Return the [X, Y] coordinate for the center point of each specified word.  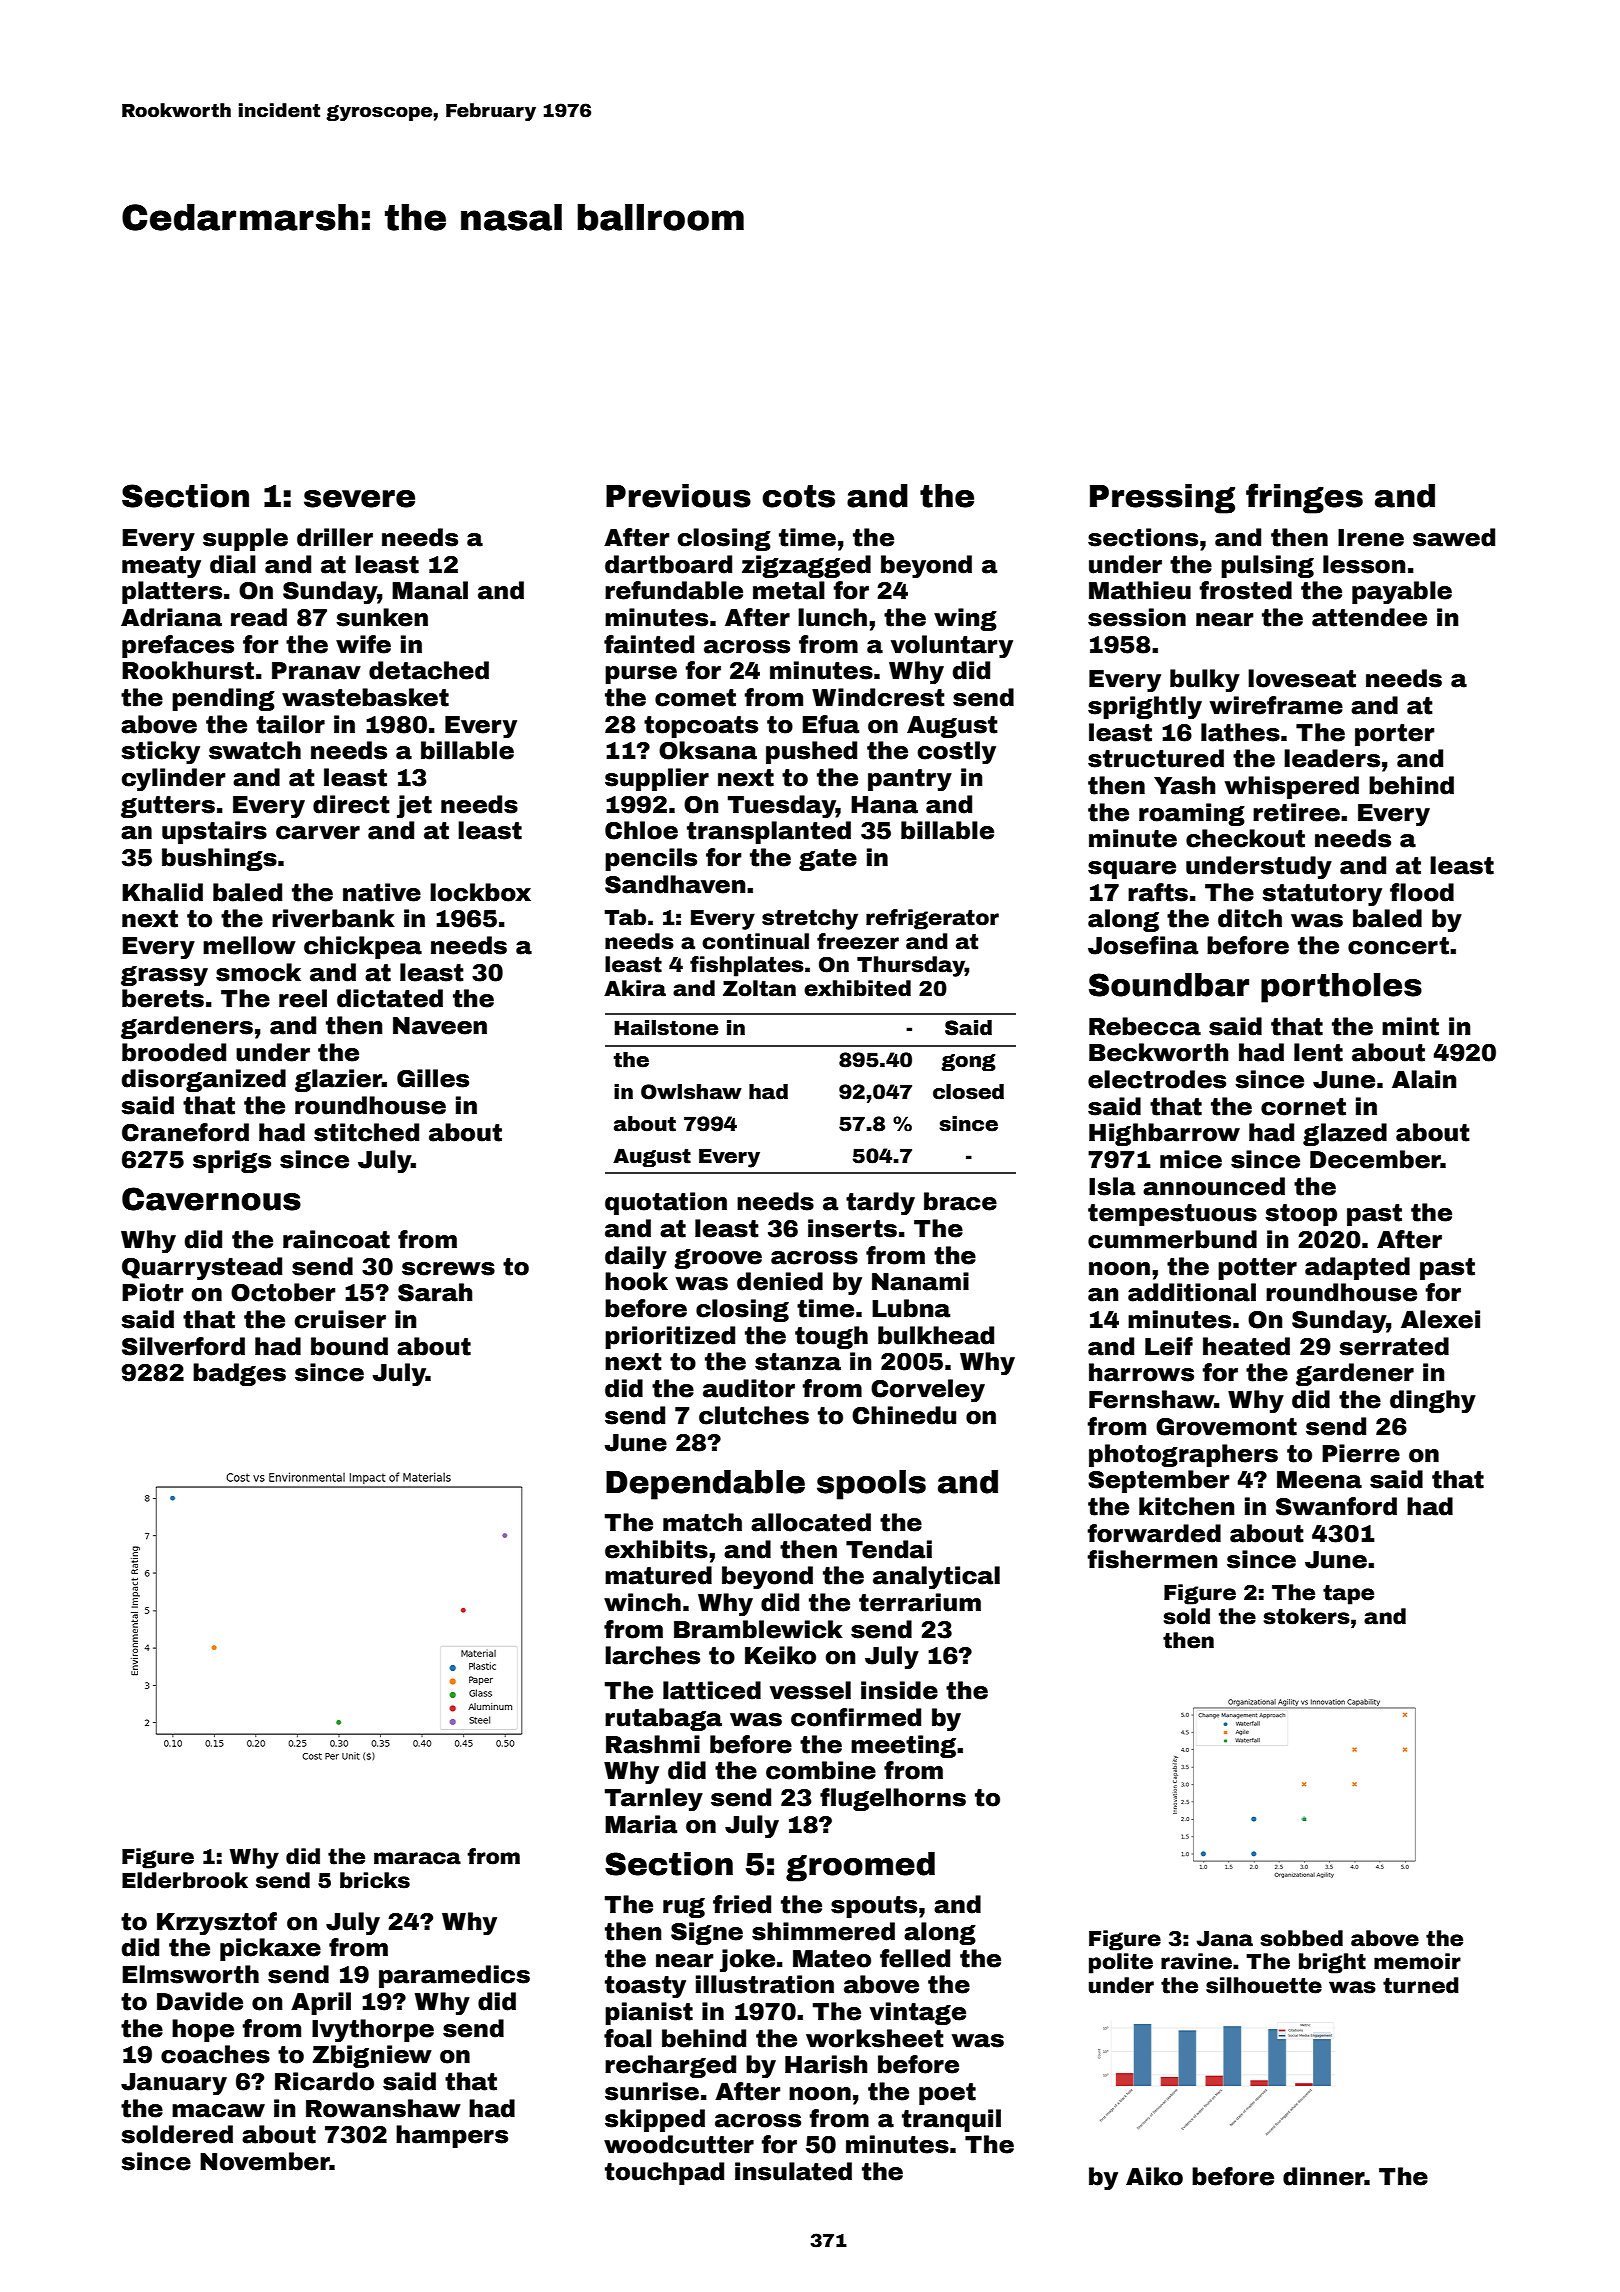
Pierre [1361, 1453]
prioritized [670, 1337]
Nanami [920, 1281]
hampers [452, 2136]
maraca [417, 1858]
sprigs [232, 1161]
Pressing [1162, 499]
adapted [1357, 1268]
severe [359, 499]
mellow [249, 945]
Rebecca [1145, 1026]
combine [821, 1770]
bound [349, 1346]
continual [755, 941]
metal [789, 590]
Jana [1224, 1939]
